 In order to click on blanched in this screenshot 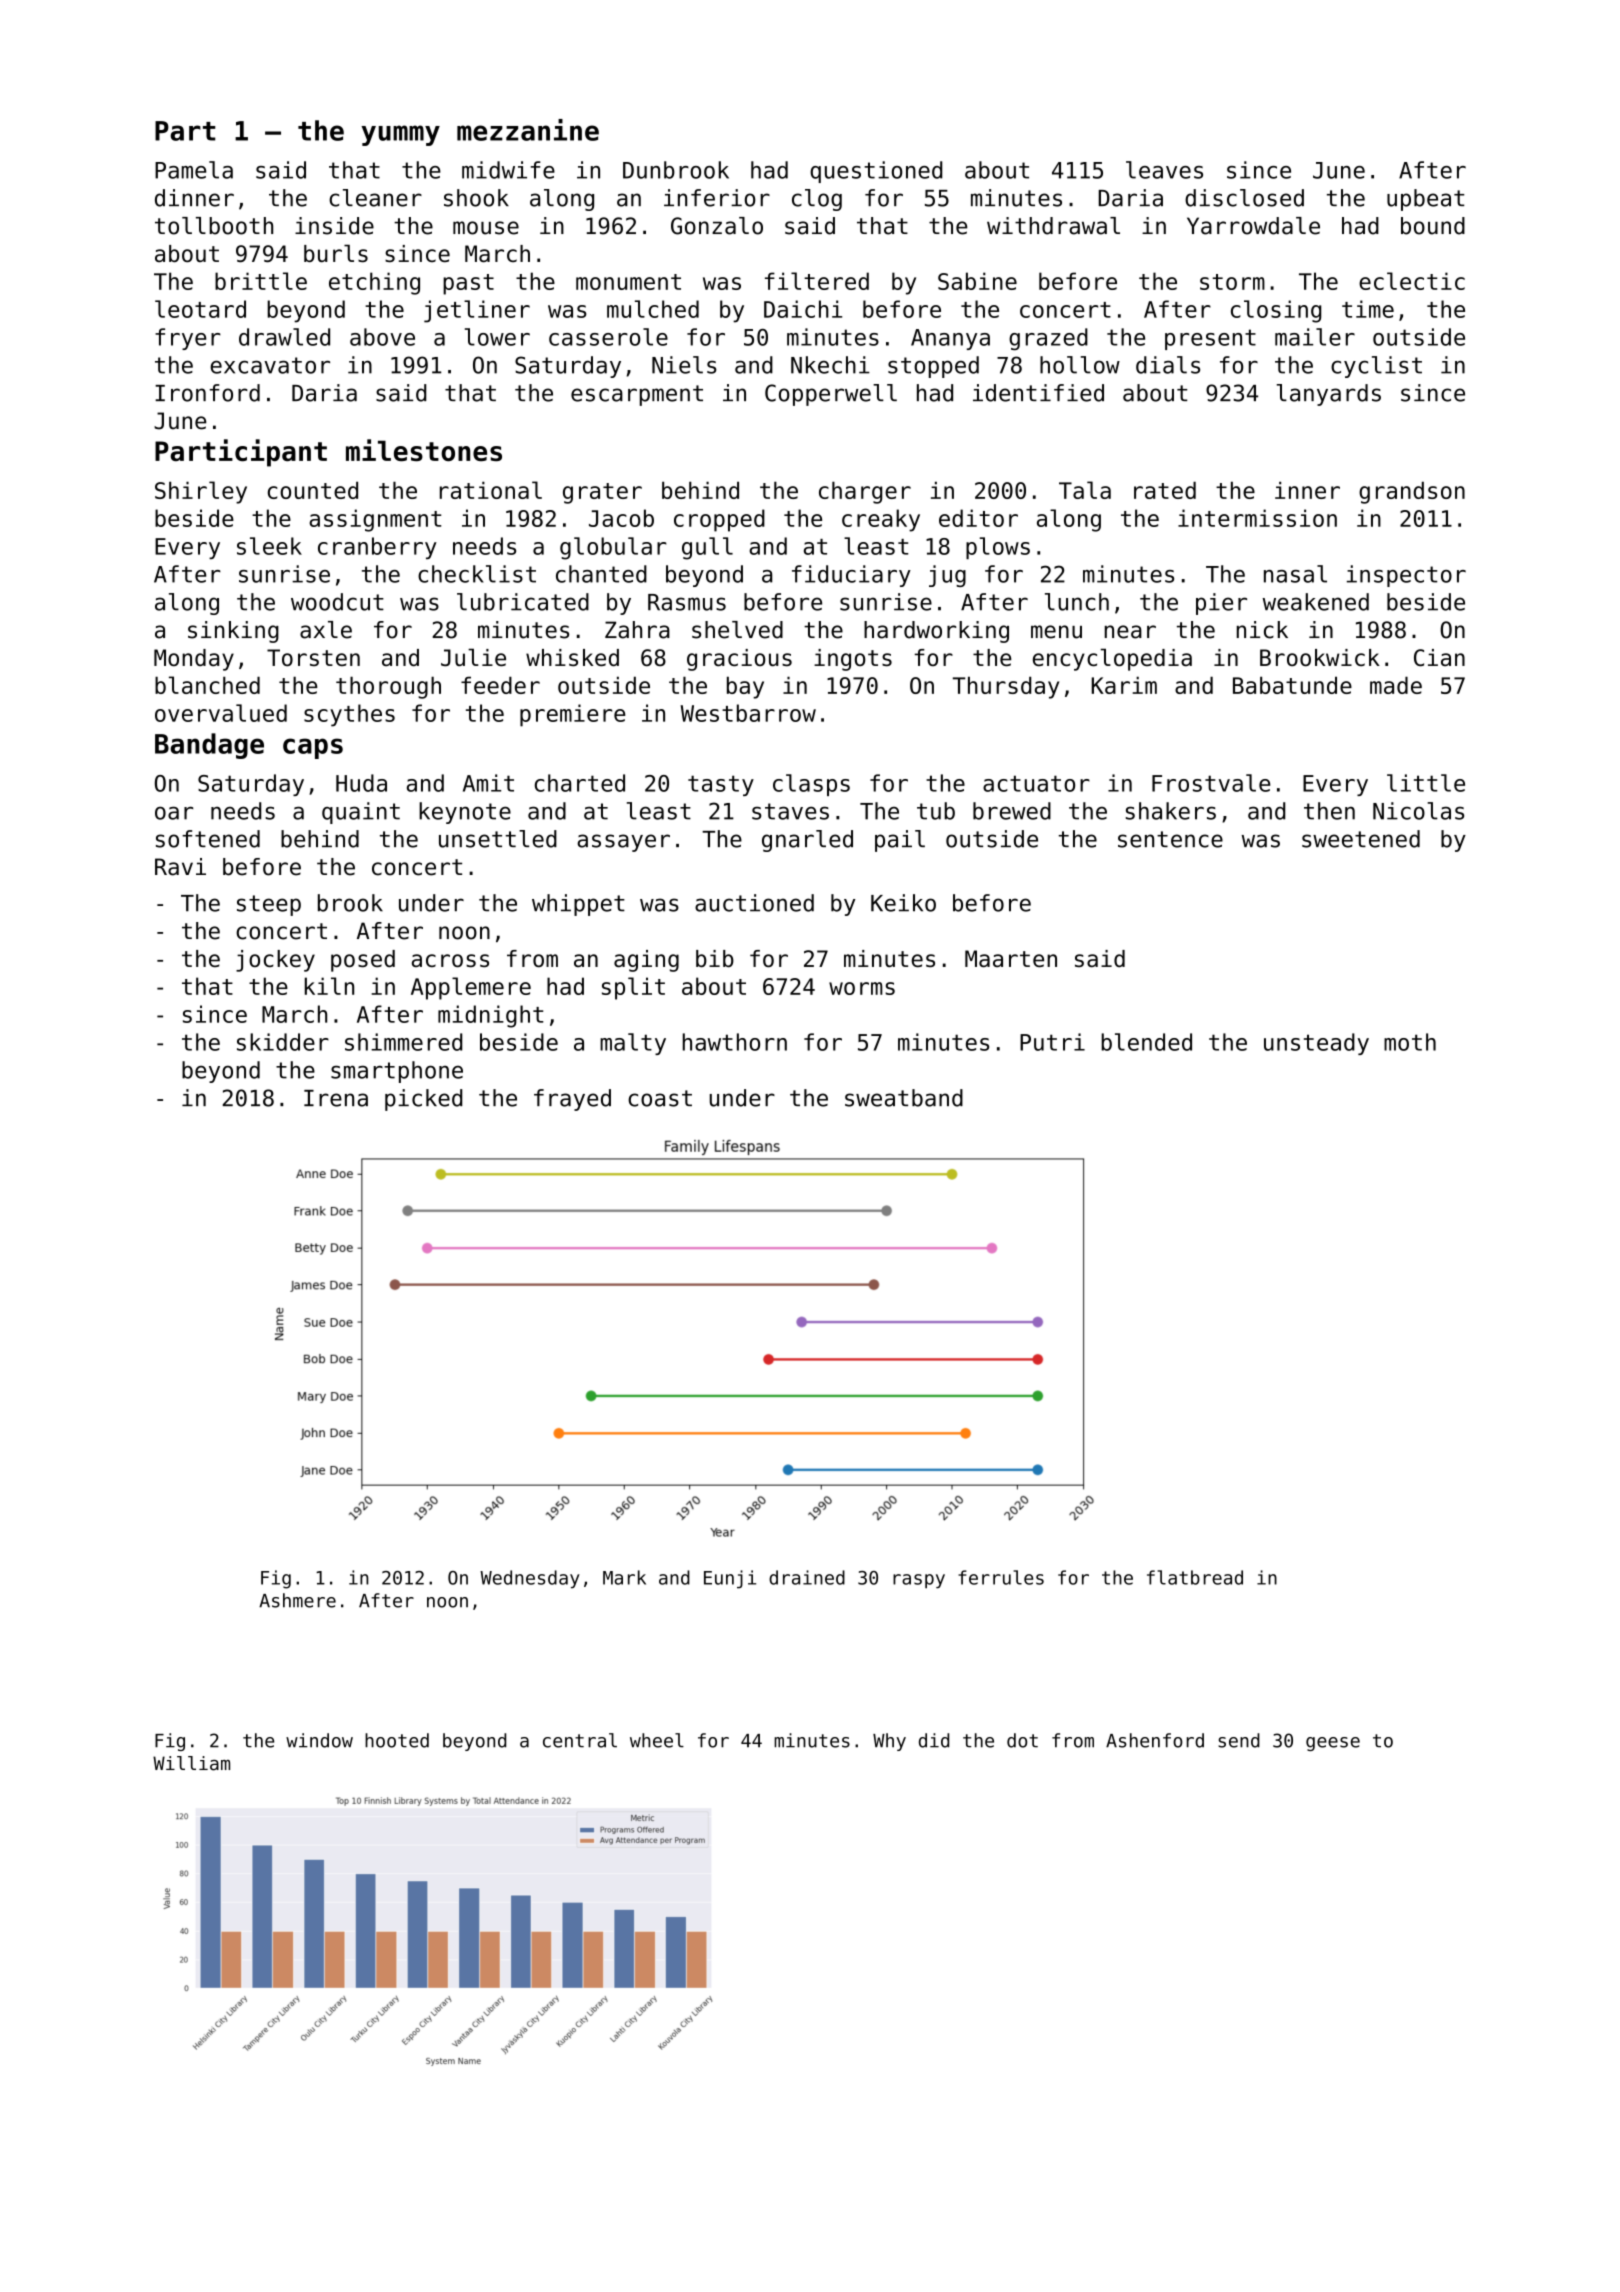, I will do `click(207, 685)`.
